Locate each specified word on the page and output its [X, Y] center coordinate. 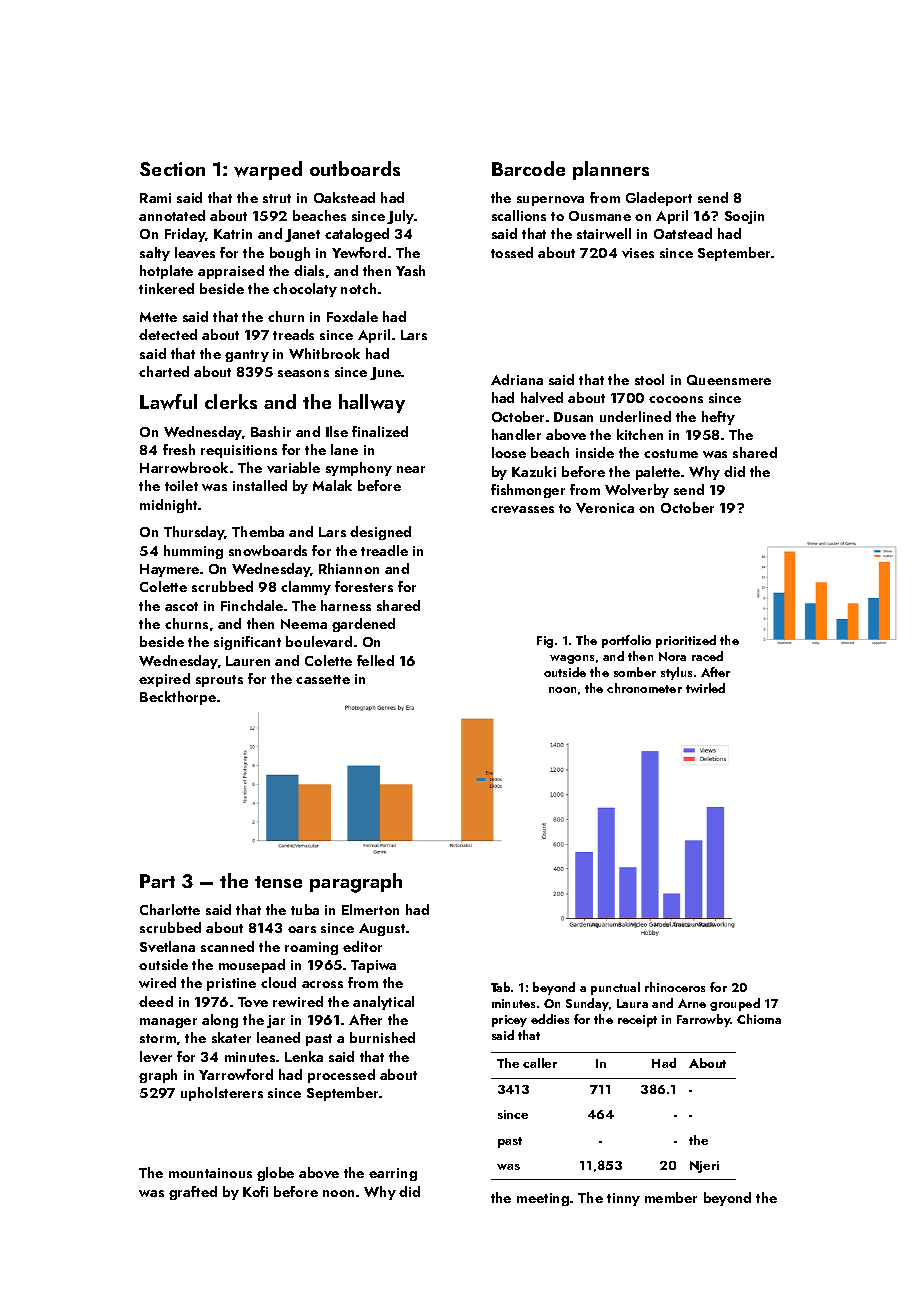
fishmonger [528, 491]
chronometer [644, 688]
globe [275, 1174]
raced [707, 656]
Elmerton [370, 909]
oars [302, 929]
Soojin [744, 217]
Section [172, 169]
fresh [179, 449]
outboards [355, 168]
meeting [543, 1199]
